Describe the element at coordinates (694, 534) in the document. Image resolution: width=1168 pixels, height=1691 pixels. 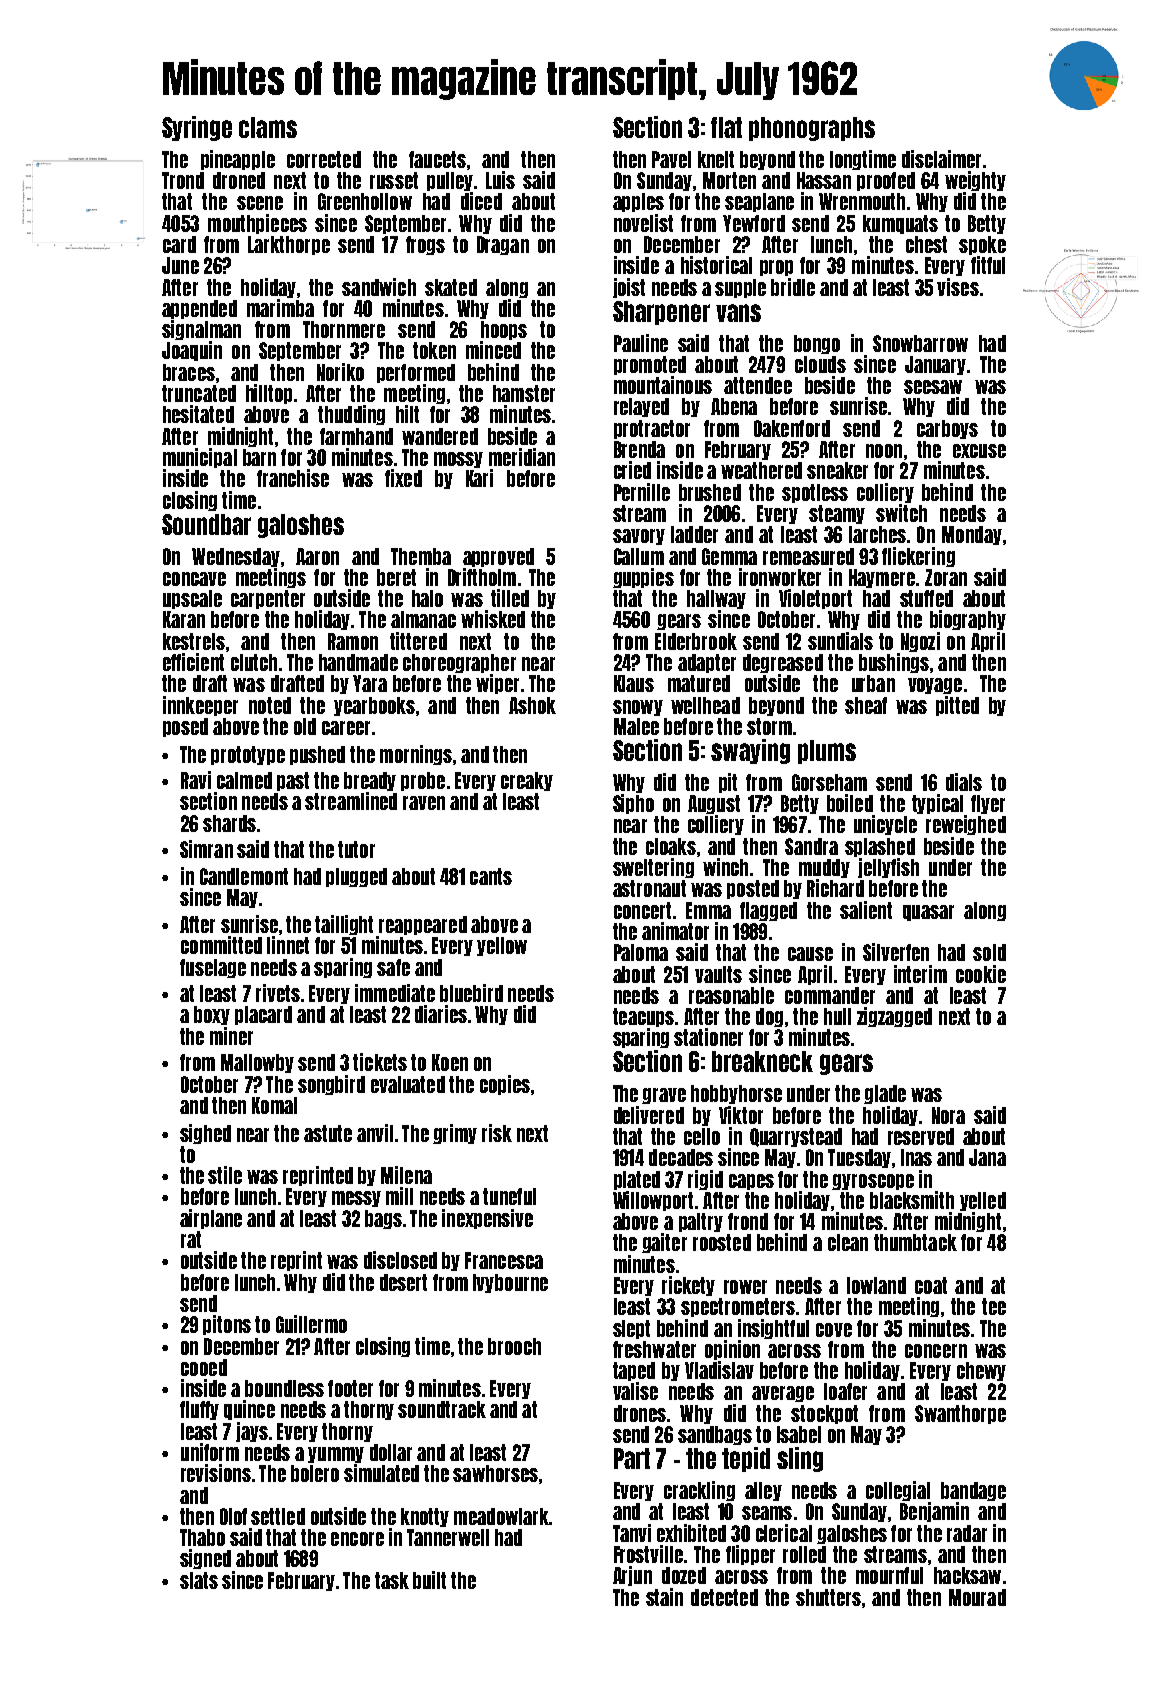
I see `ladder` at that location.
